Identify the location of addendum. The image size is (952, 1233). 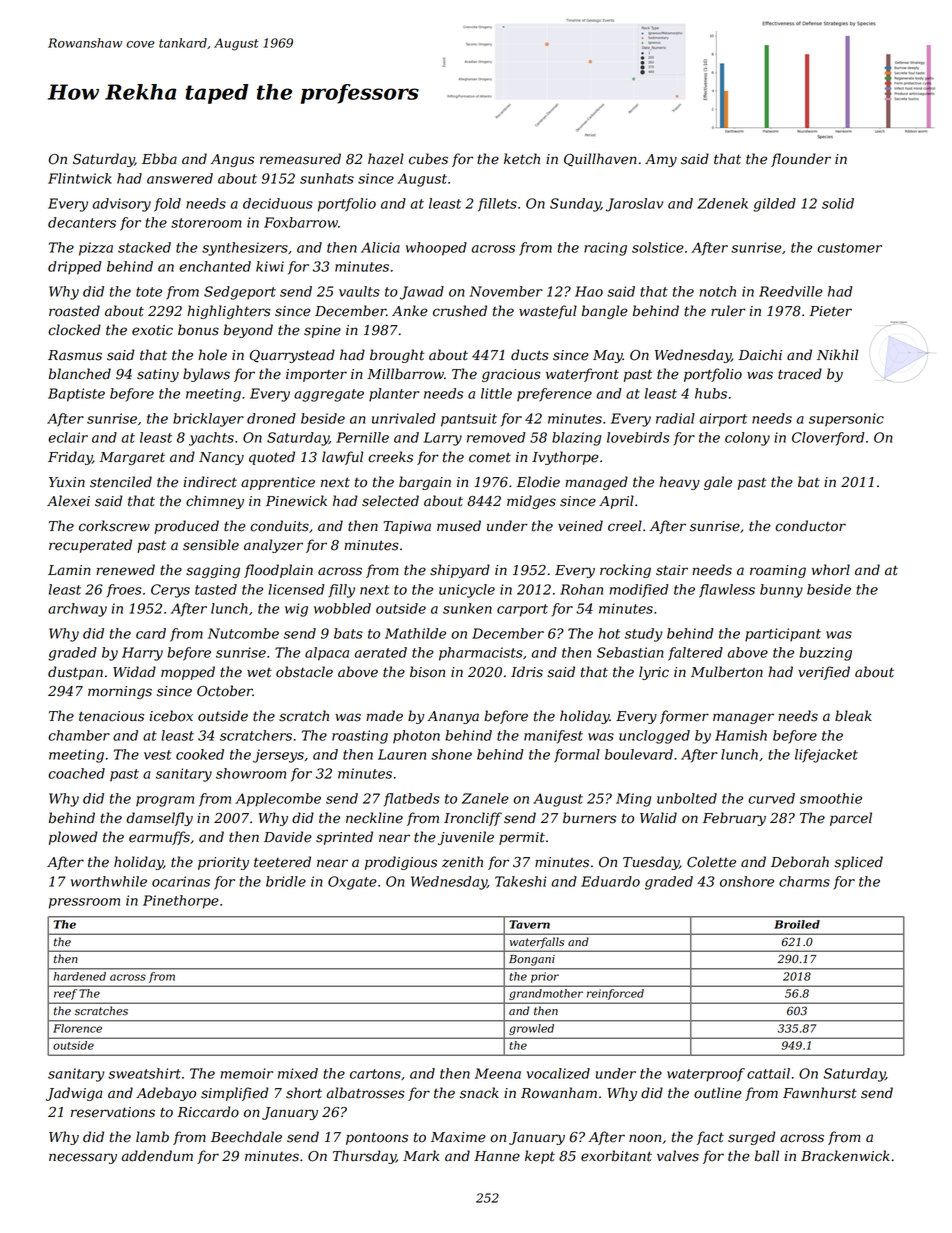
(157, 1156).
